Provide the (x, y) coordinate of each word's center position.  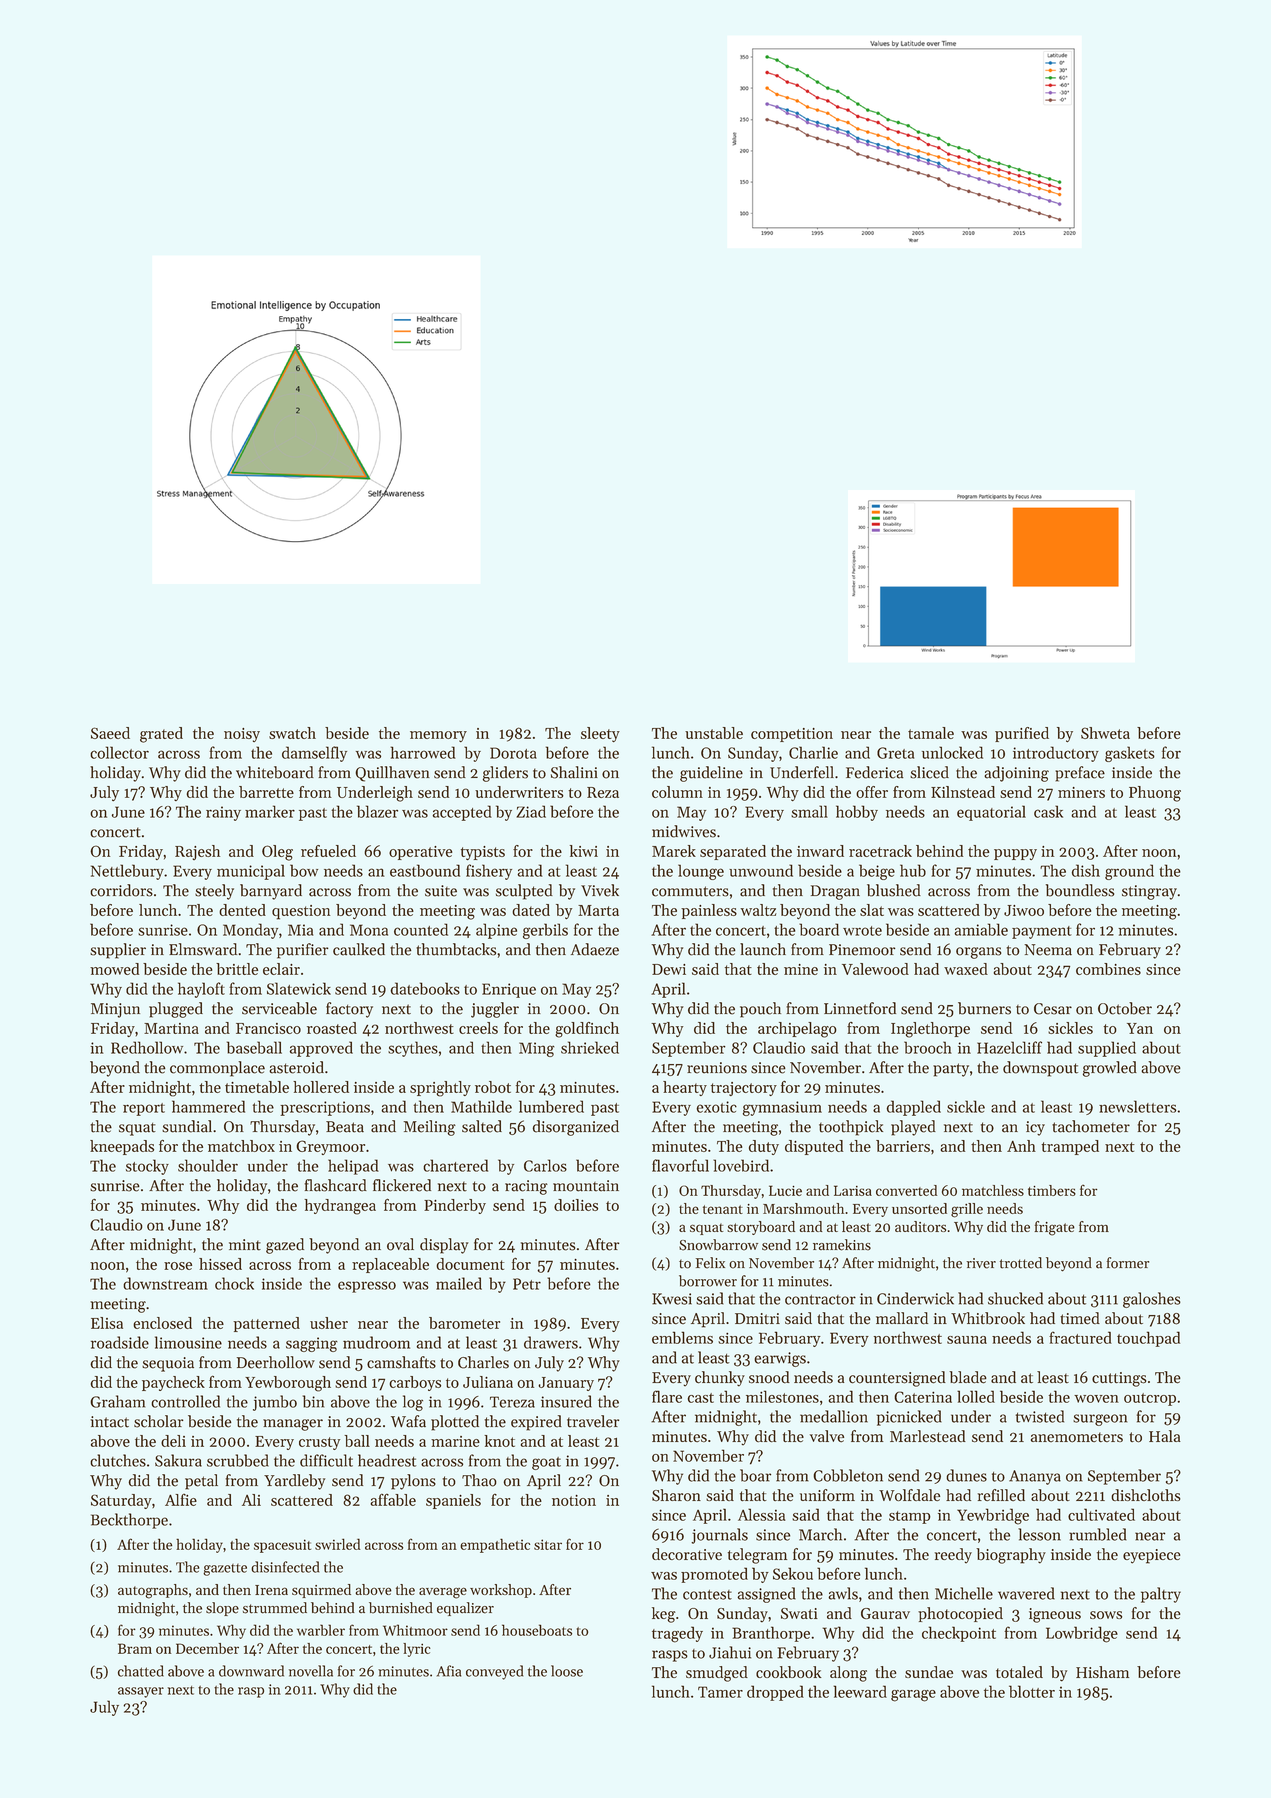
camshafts (401, 1362)
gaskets (1130, 754)
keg (664, 1615)
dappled (914, 1108)
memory (438, 736)
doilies (576, 1205)
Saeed (110, 733)
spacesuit (282, 1546)
